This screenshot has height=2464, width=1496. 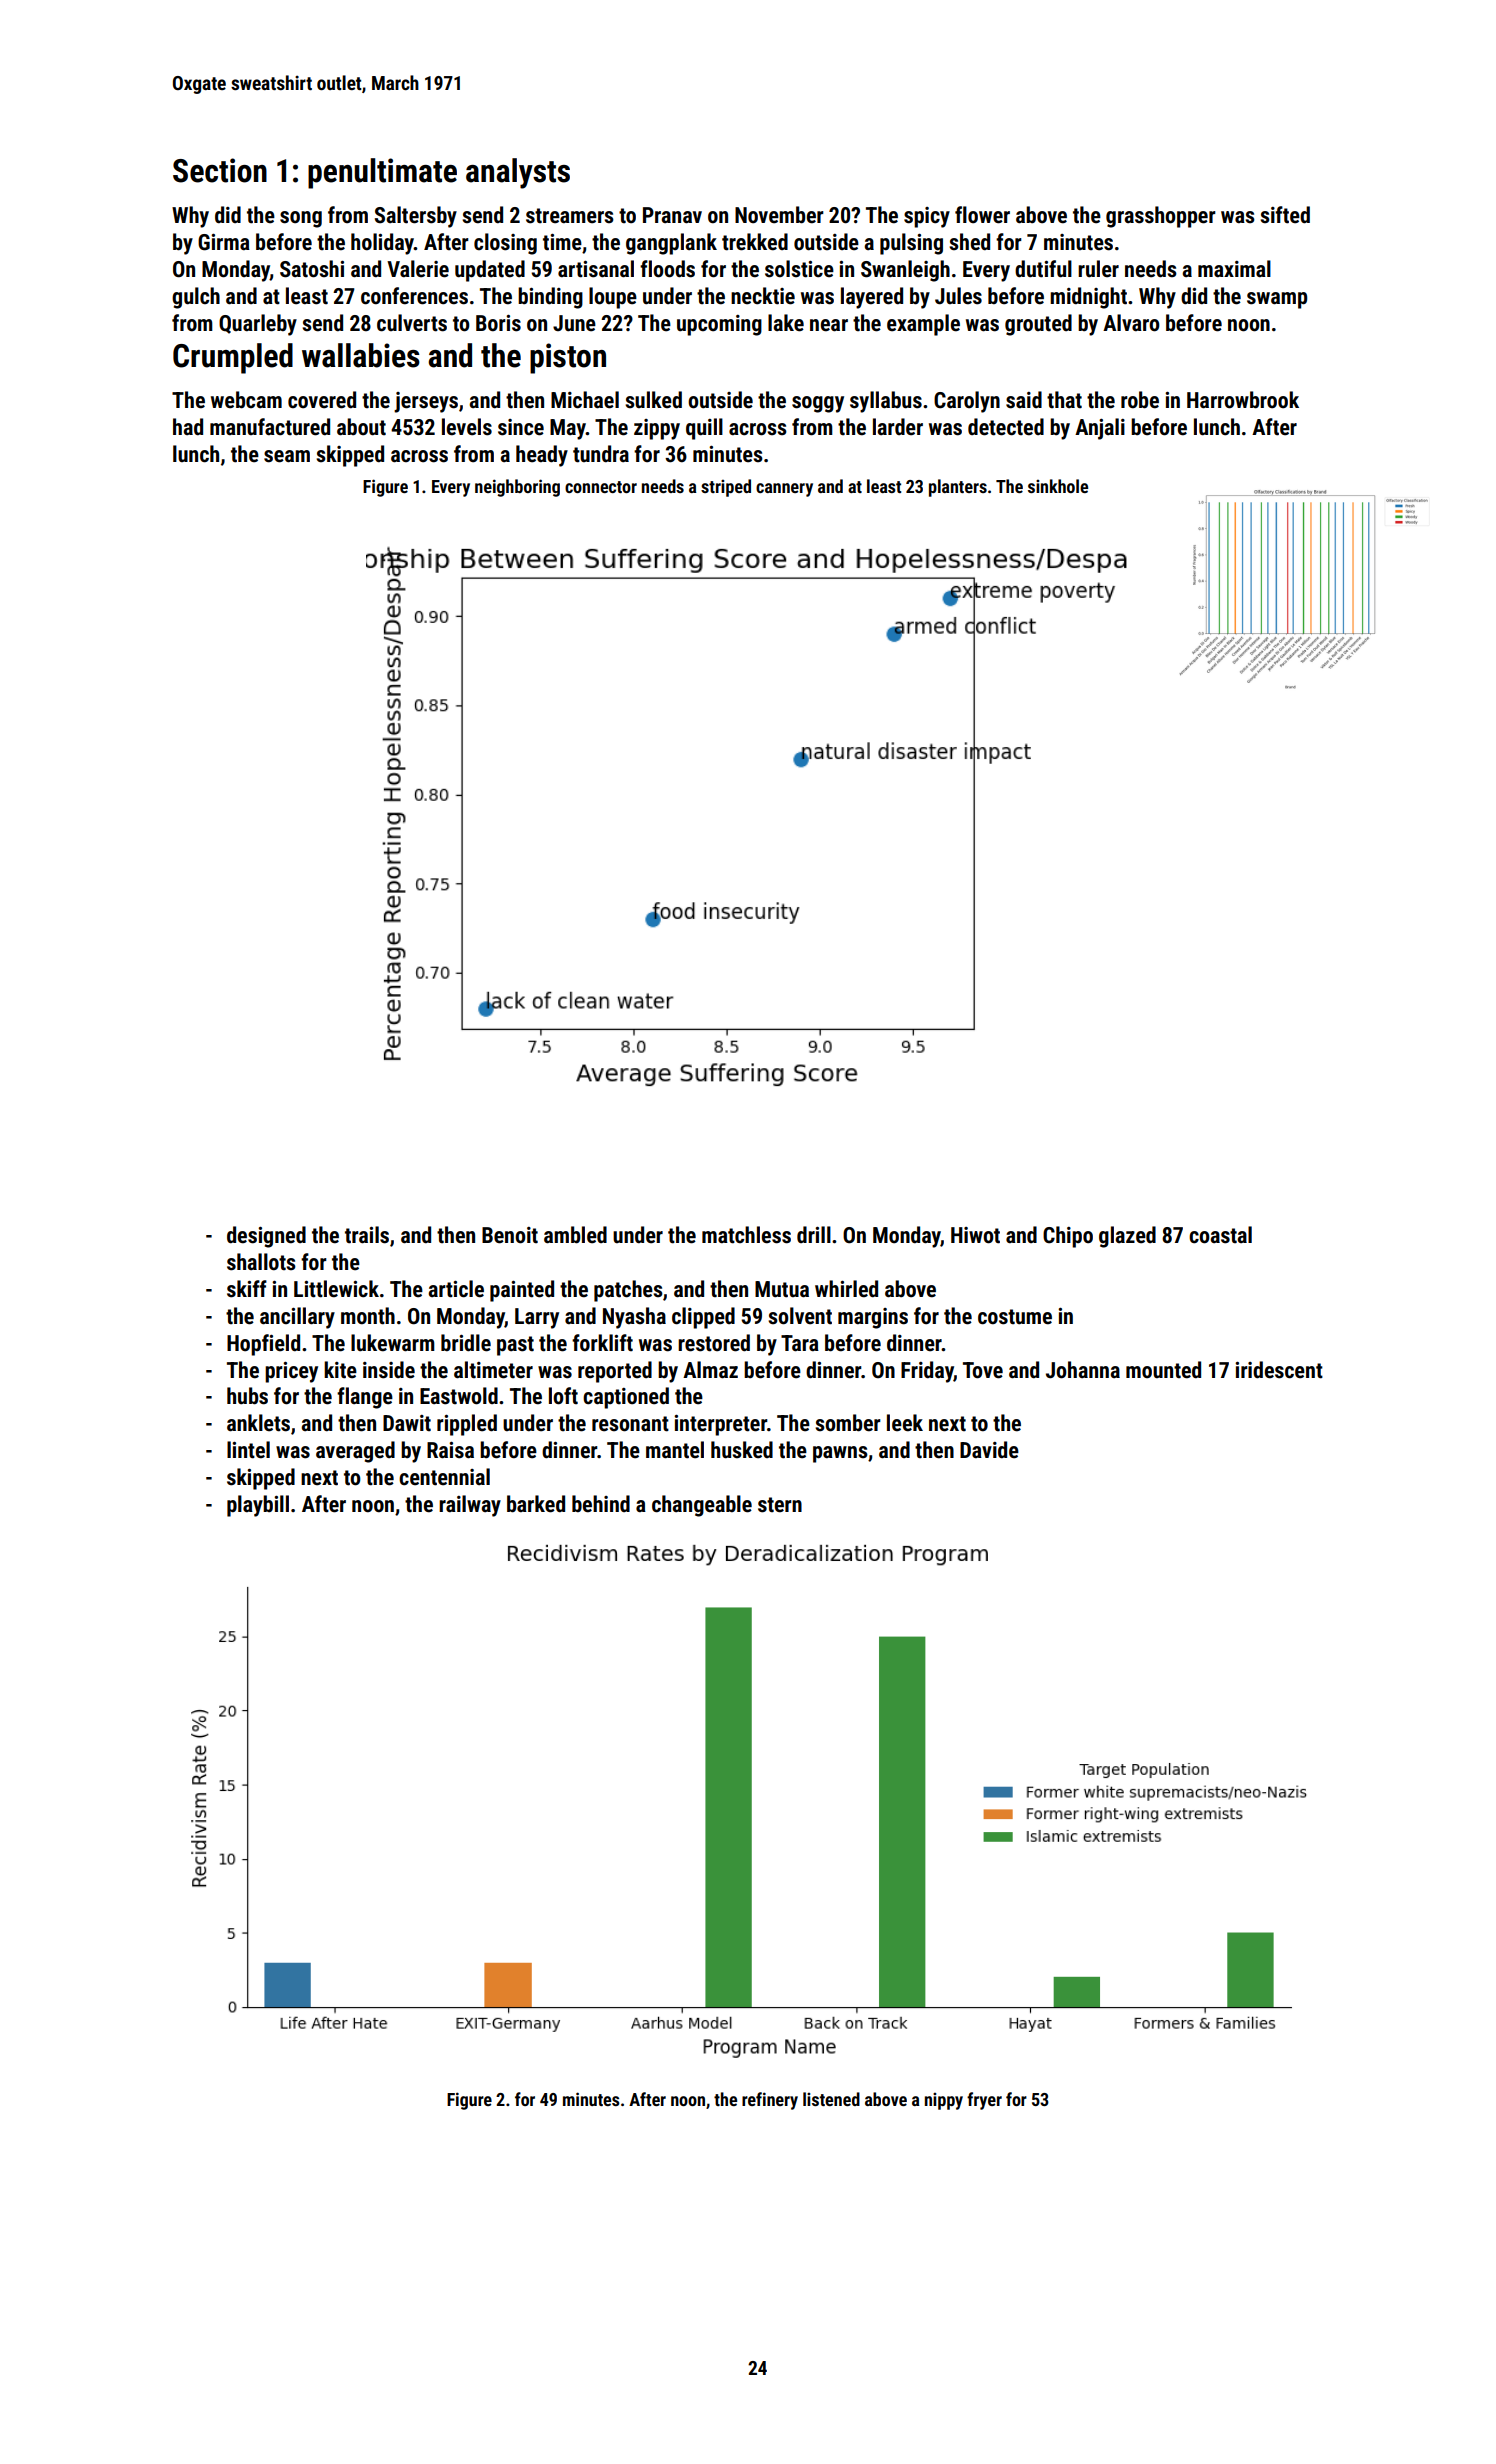 What do you see at coordinates (382, 173) in the screenshot?
I see `penultimate` at bounding box center [382, 173].
